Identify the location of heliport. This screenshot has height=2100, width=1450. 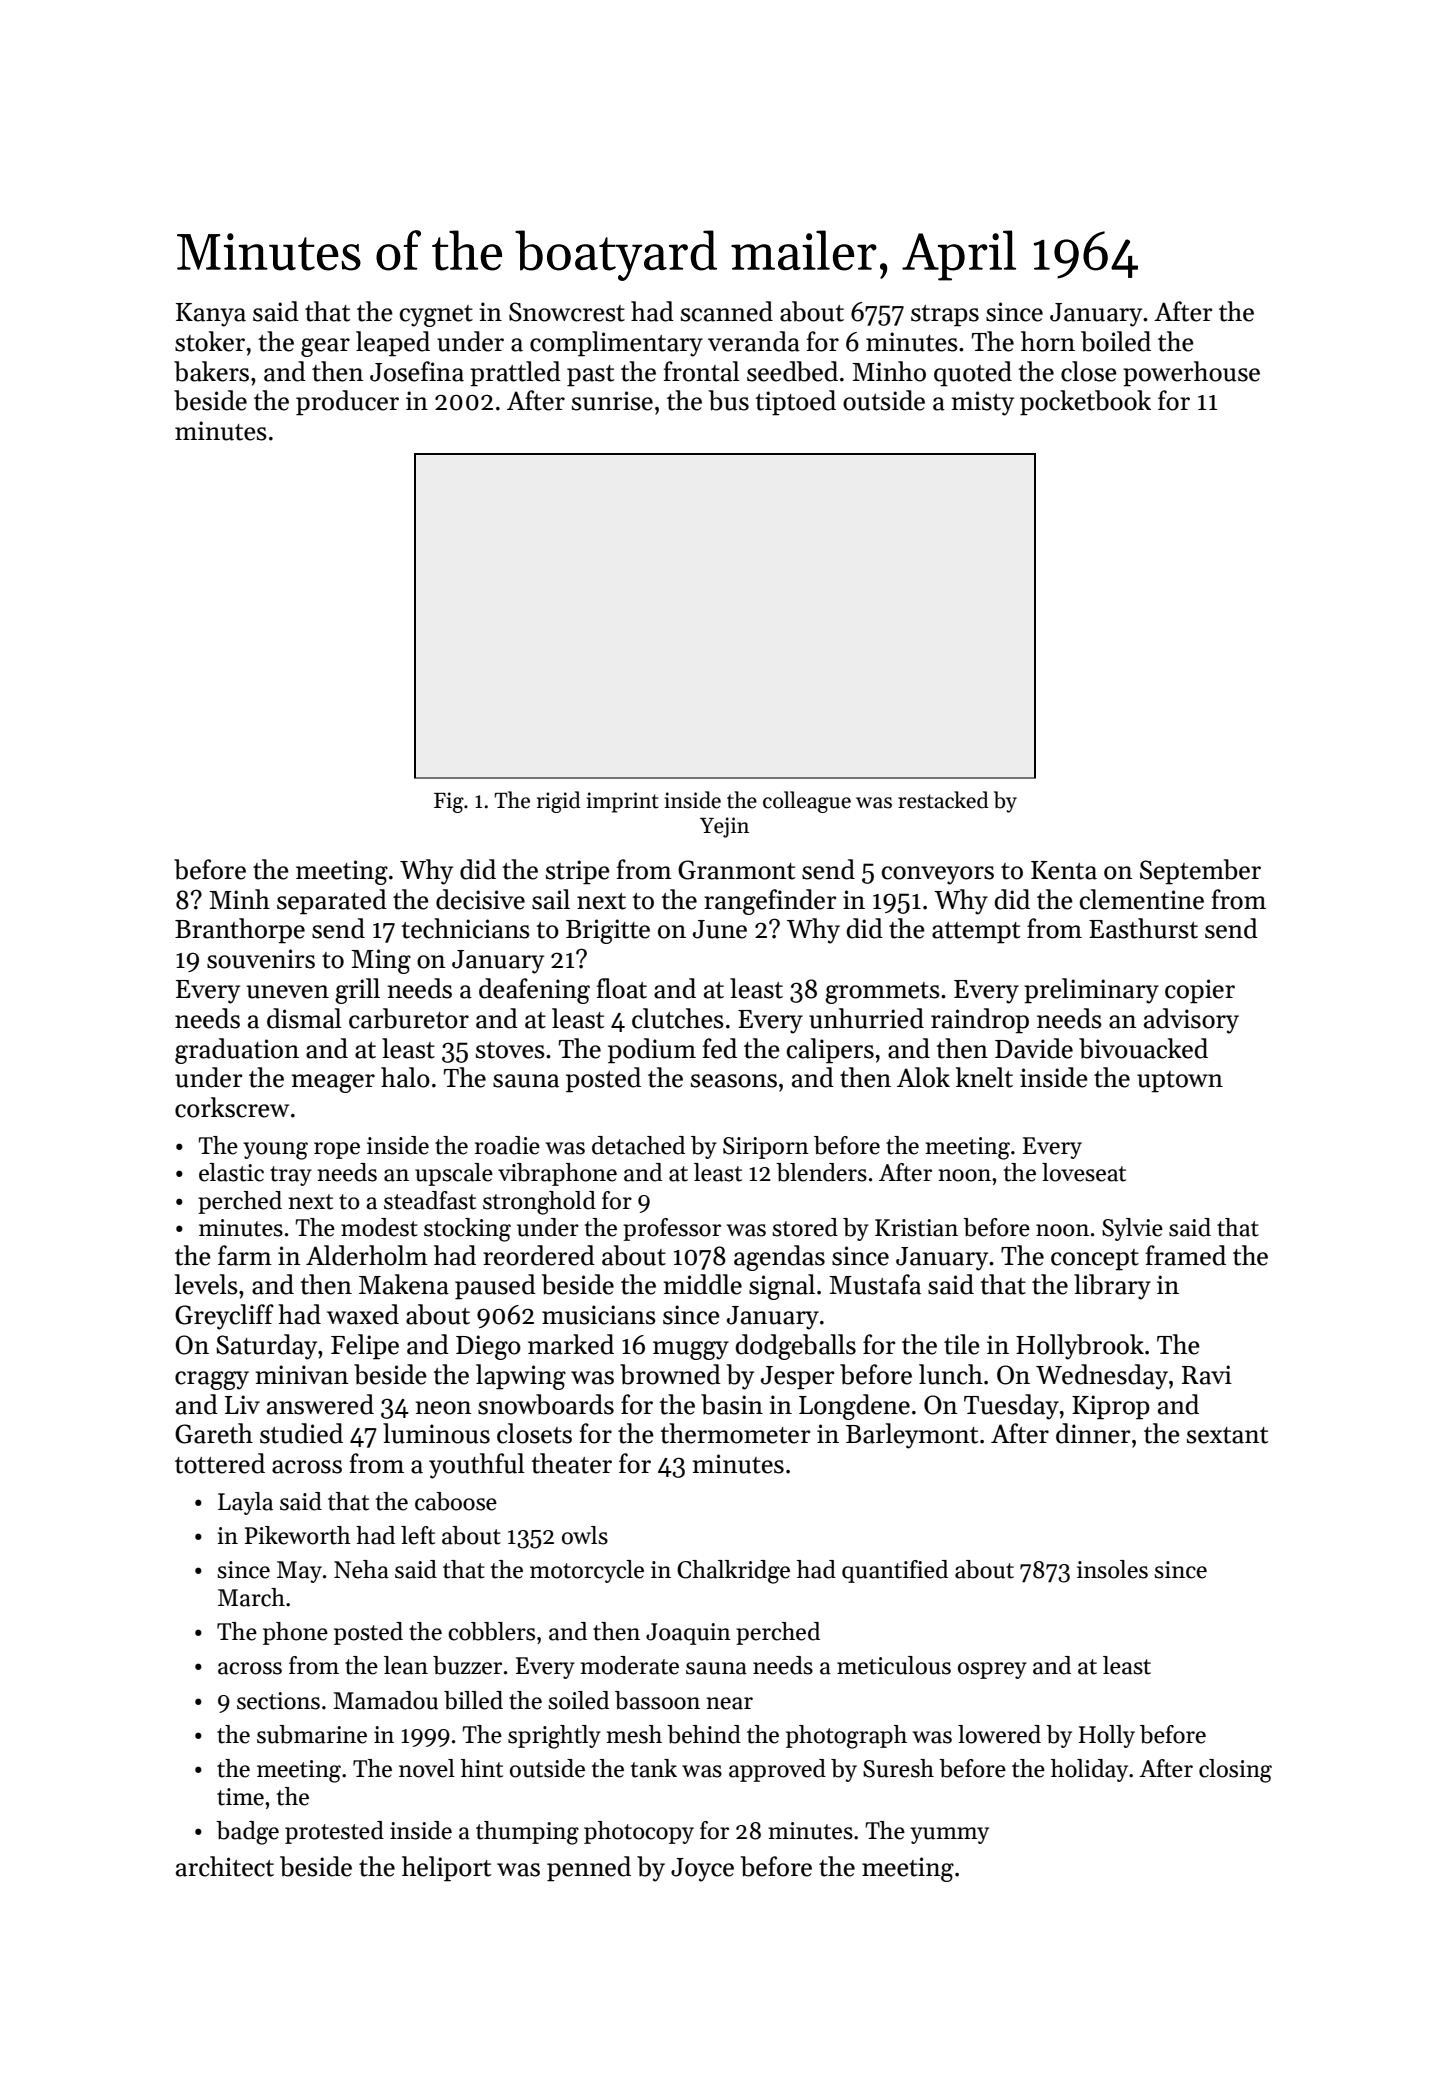
(446, 1869).
